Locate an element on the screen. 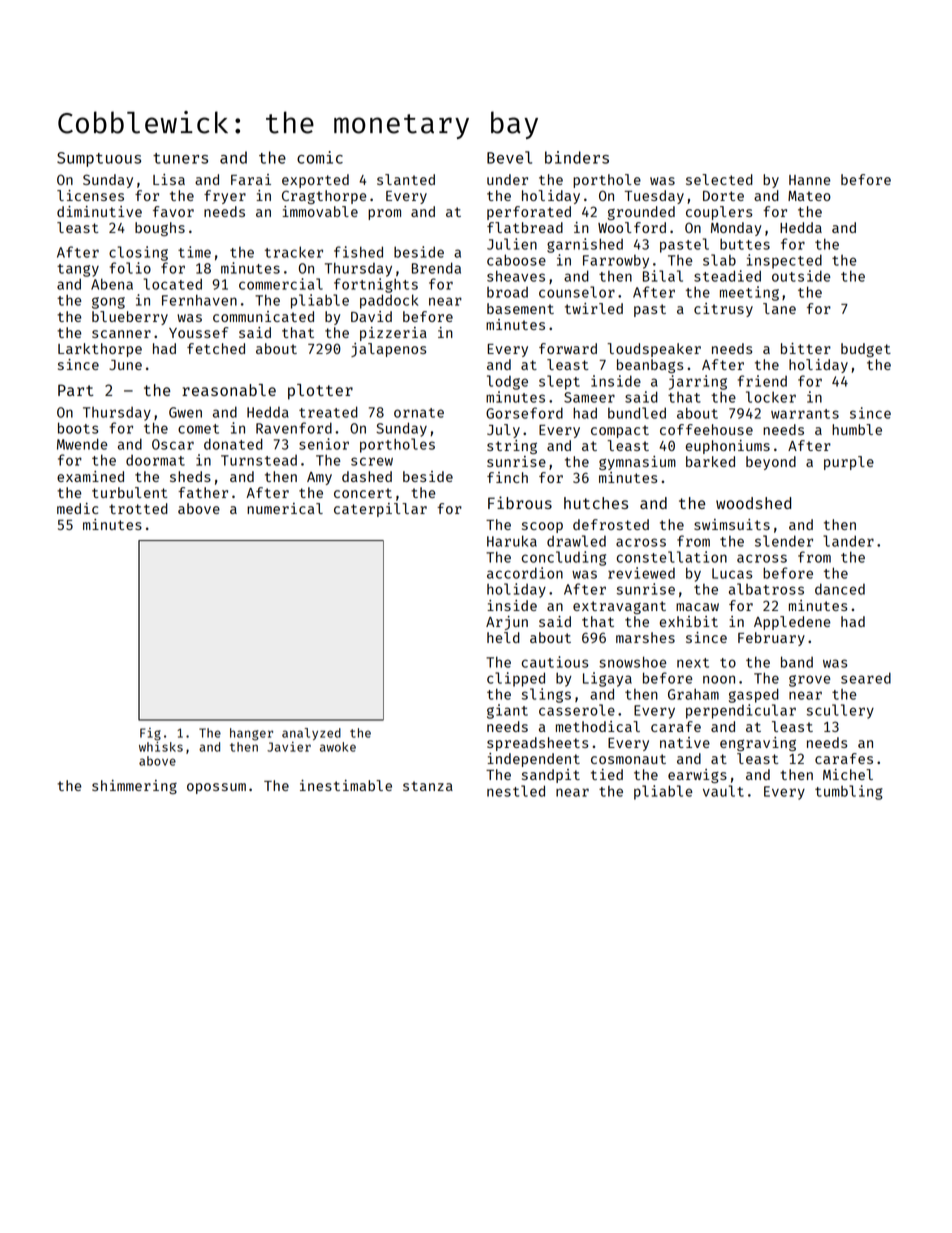  lander is located at coordinates (848, 541).
